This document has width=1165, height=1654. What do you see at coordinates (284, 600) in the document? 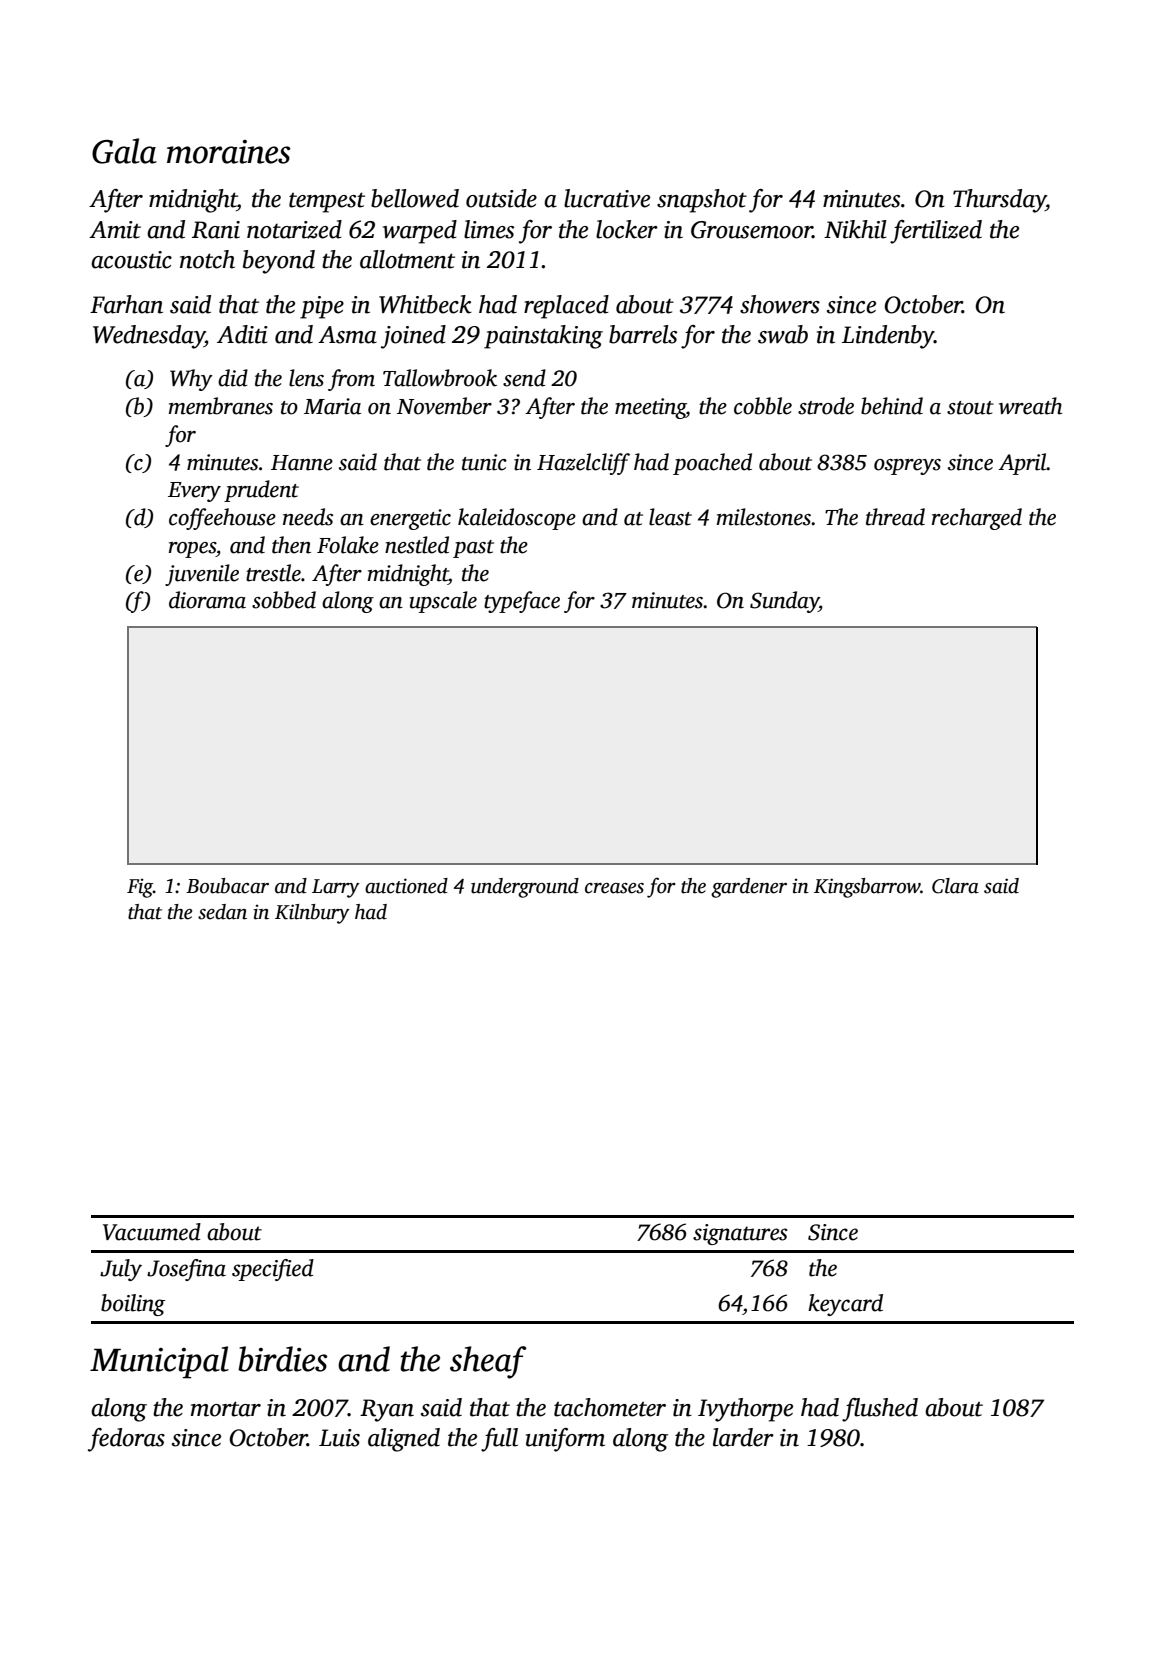
I see `sobbed` at bounding box center [284, 600].
